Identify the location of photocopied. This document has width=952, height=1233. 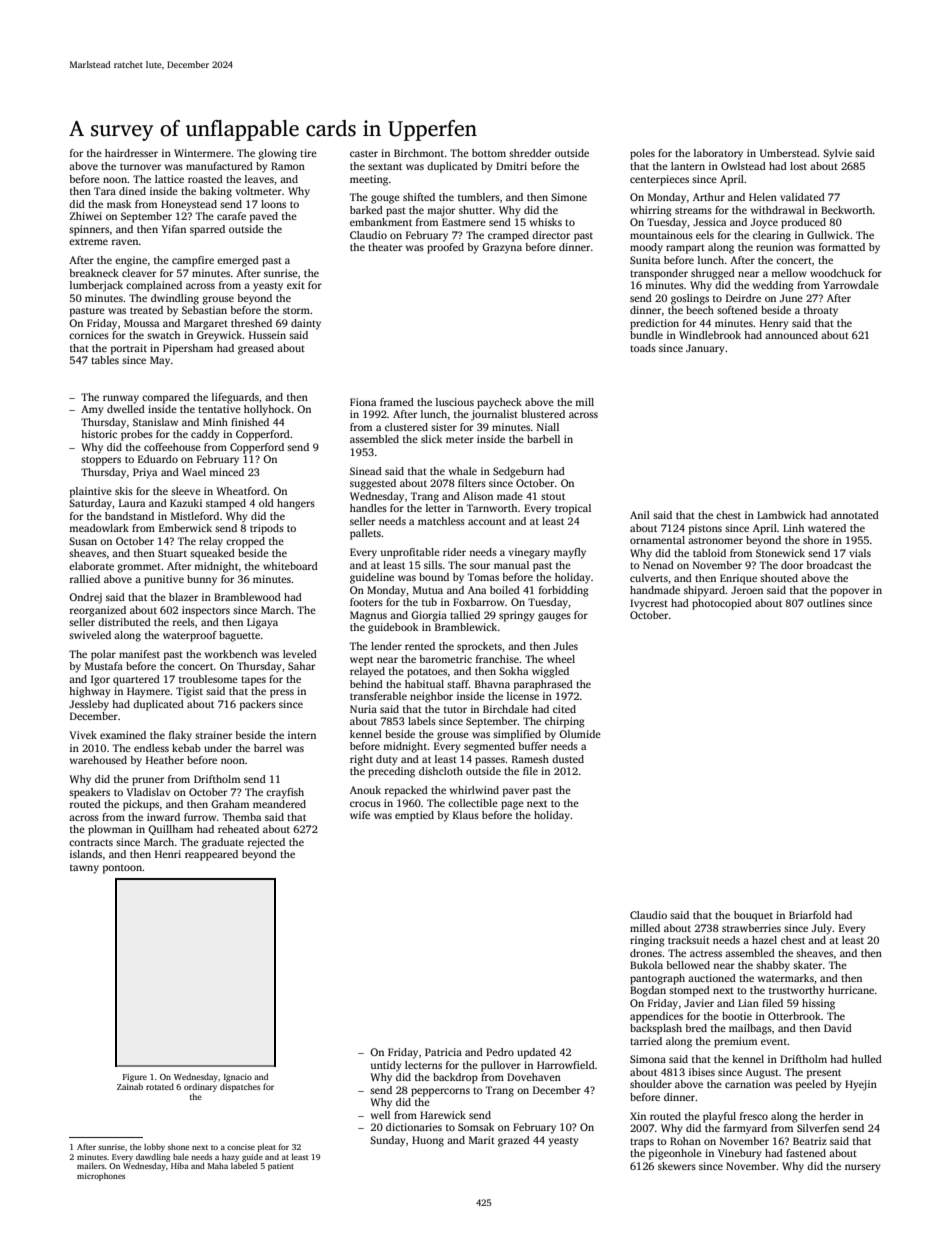
(722, 604).
